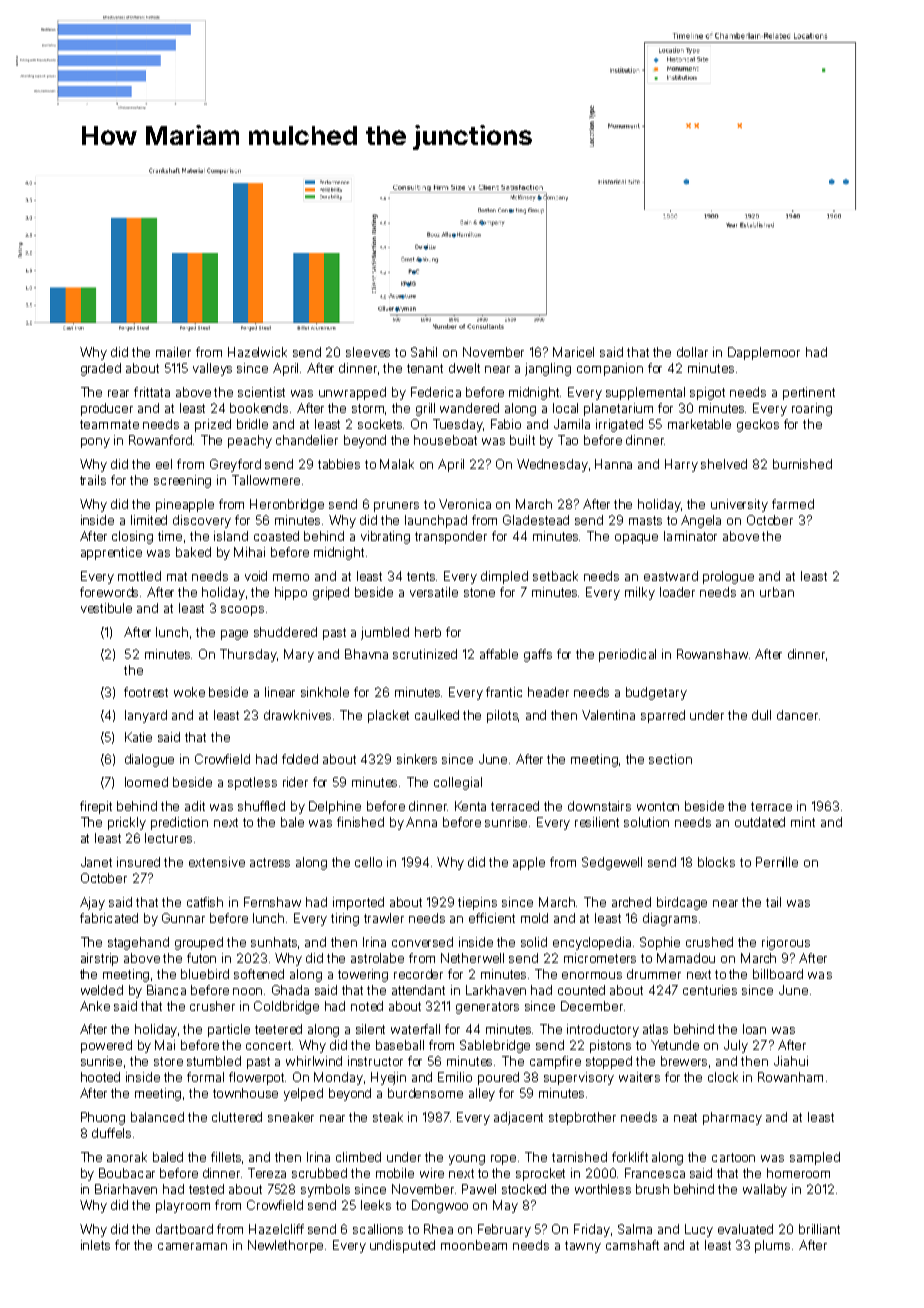  What do you see at coordinates (368, 352) in the page?
I see `sleeves` at bounding box center [368, 352].
